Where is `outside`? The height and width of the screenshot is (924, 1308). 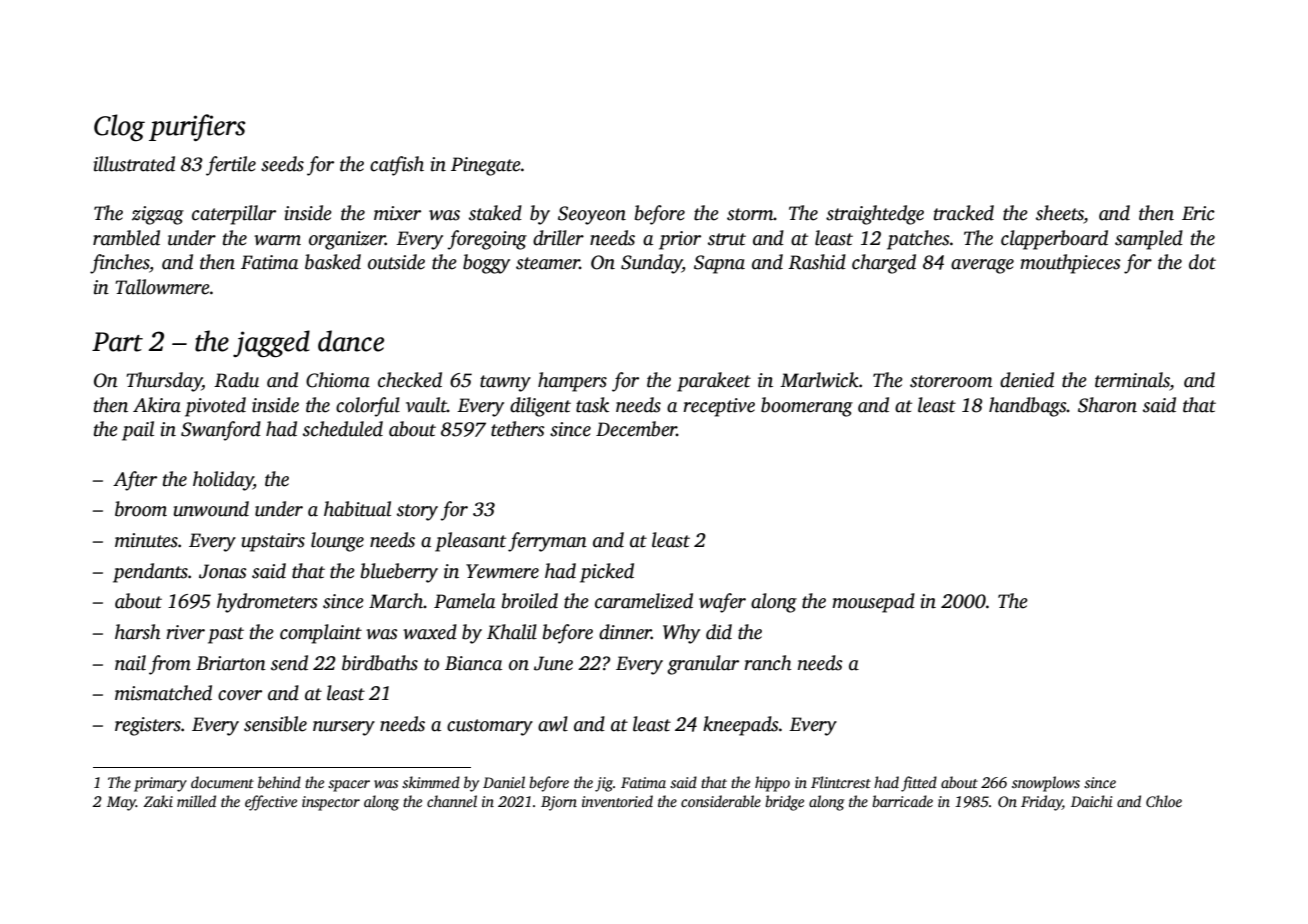
outside is located at coordinates (396, 262).
